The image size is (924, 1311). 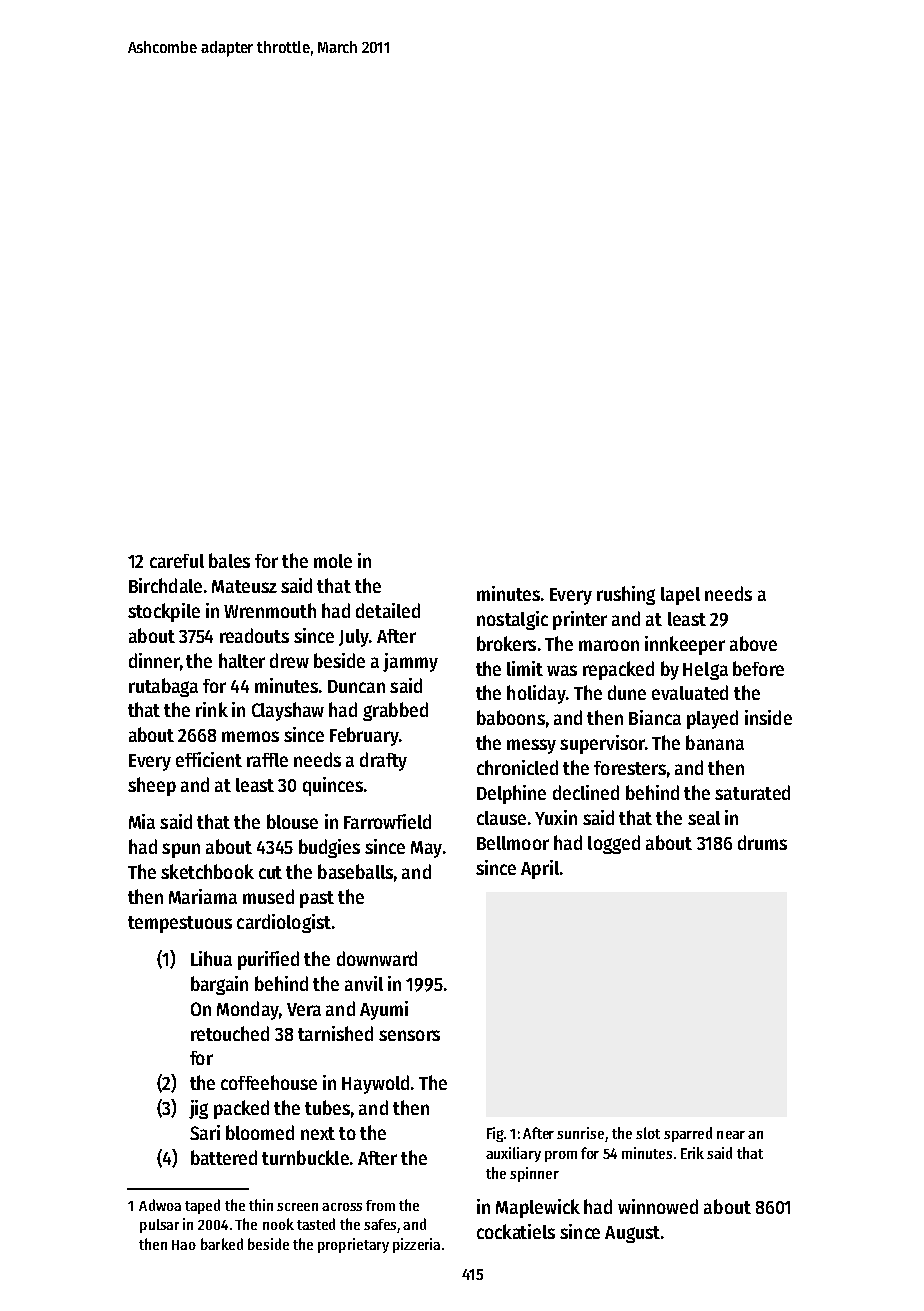 I want to click on seal, so click(x=704, y=818).
